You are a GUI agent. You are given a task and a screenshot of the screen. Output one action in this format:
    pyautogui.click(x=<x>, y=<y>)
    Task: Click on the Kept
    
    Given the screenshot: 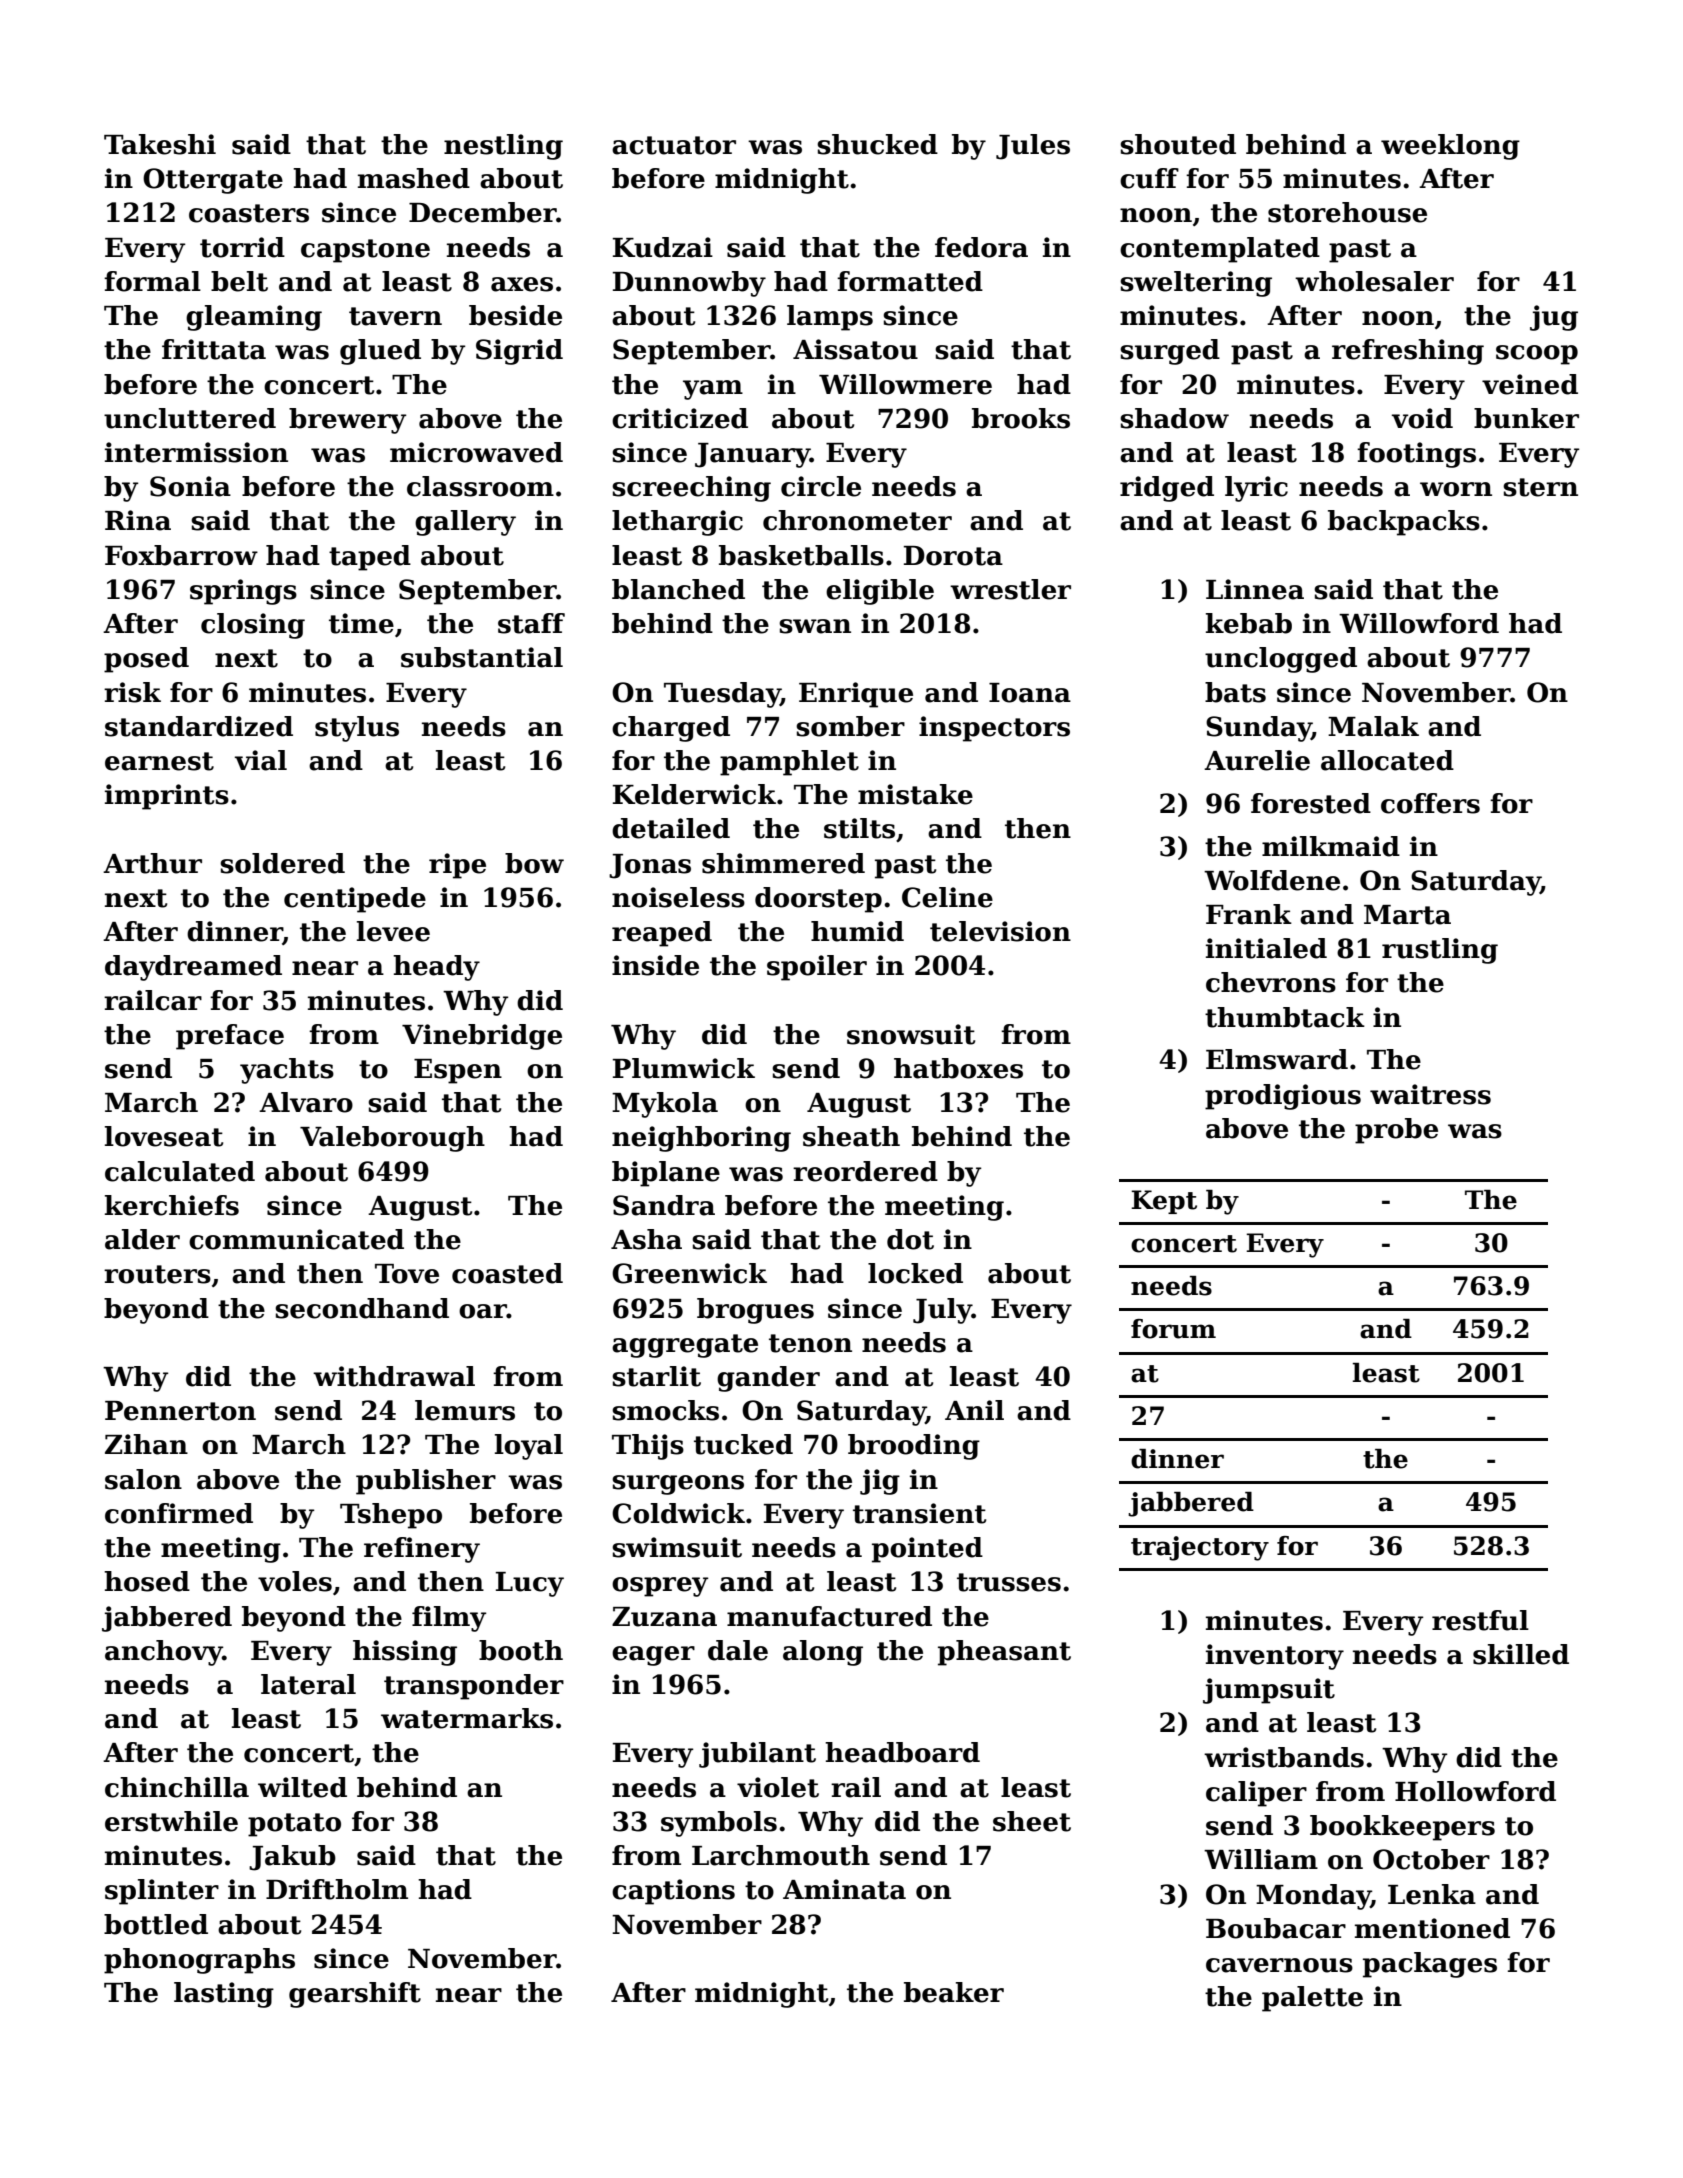 What is the action you would take?
    pyautogui.click(x=1164, y=1202)
